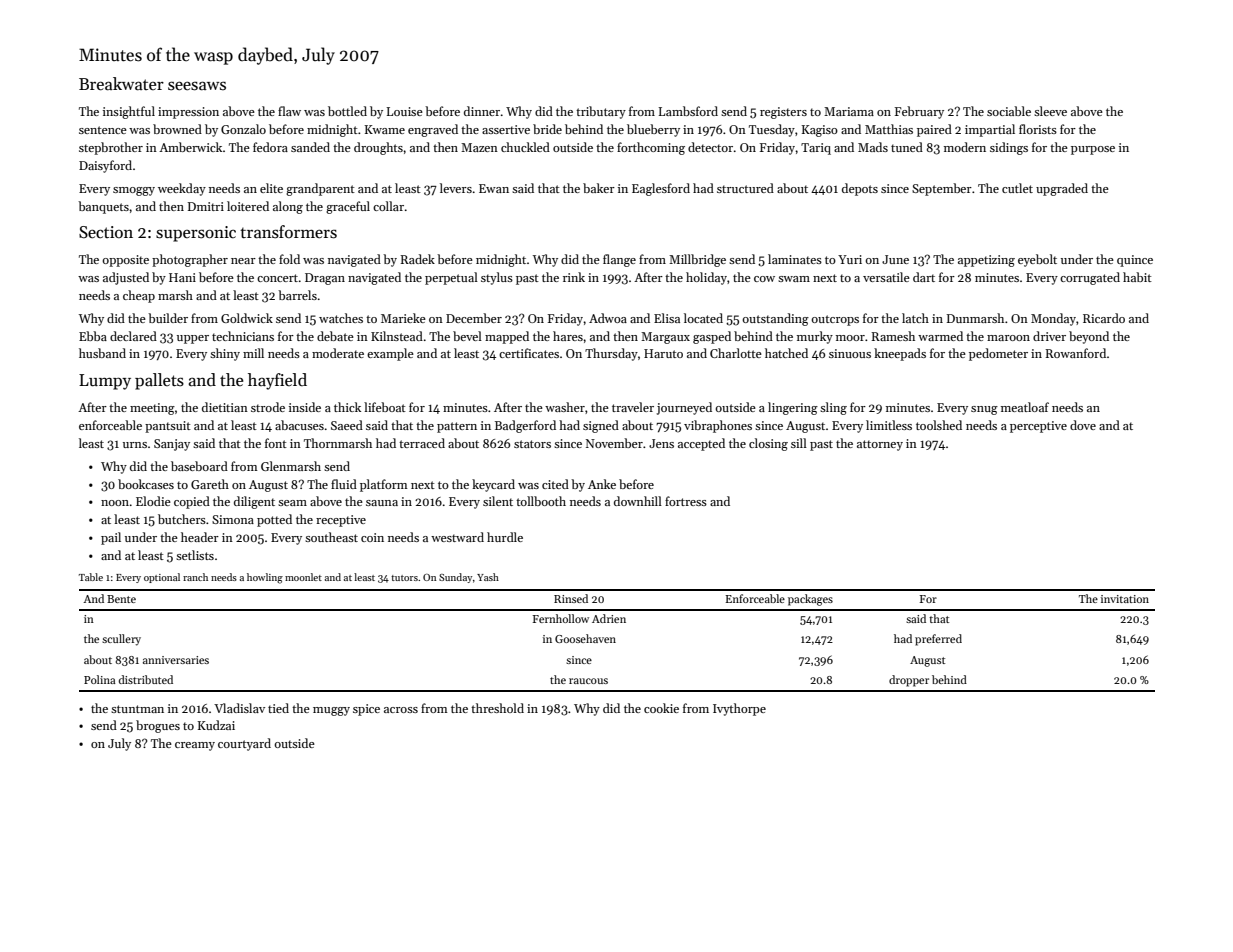 The width and height of the document is (1233, 952). What do you see at coordinates (482, 111) in the document?
I see `dinner` at bounding box center [482, 111].
